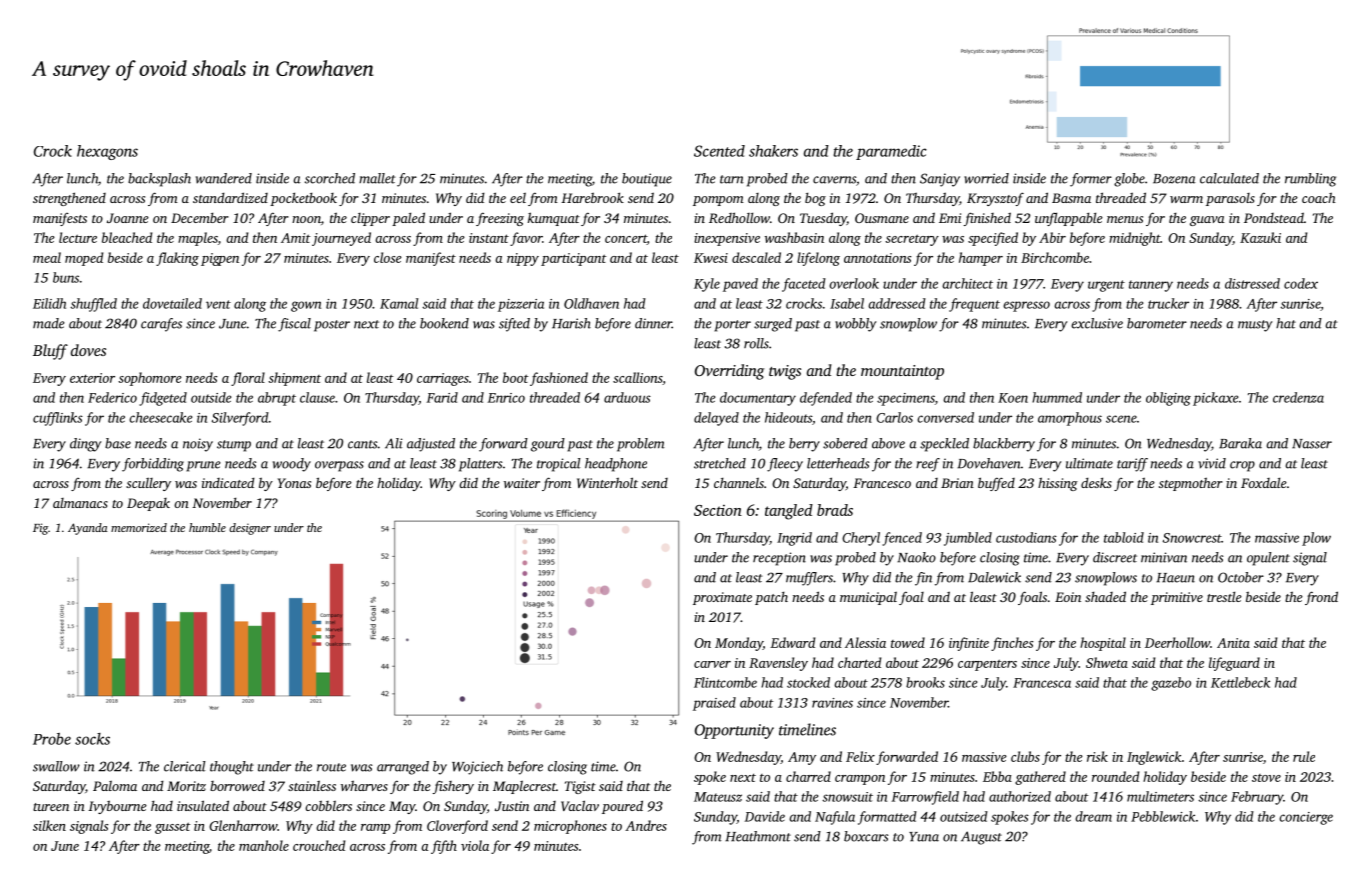 This document has width=1372, height=887. What do you see at coordinates (719, 151) in the document?
I see `Scented` at bounding box center [719, 151].
